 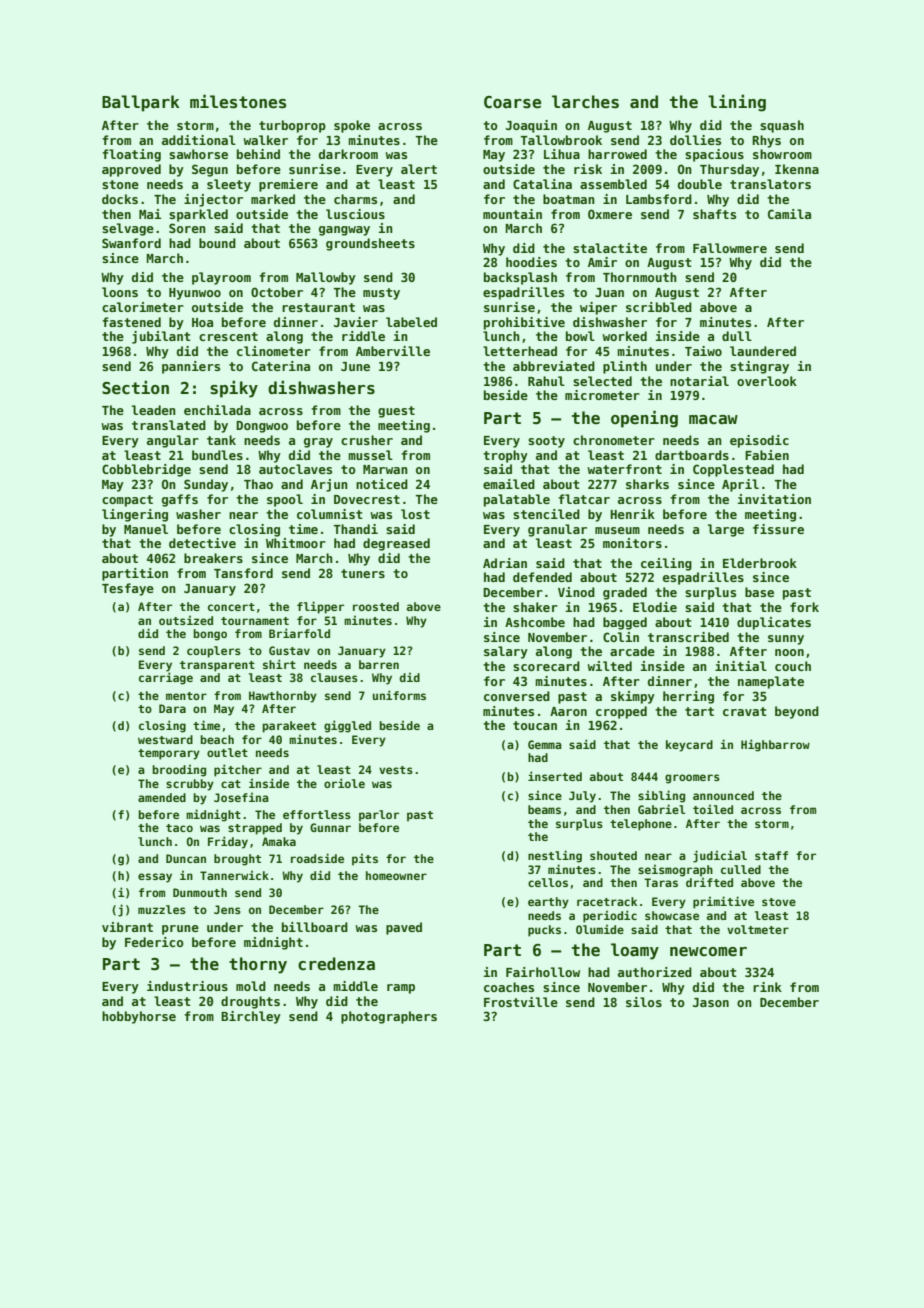 What do you see at coordinates (737, 103) in the screenshot?
I see `lining` at bounding box center [737, 103].
